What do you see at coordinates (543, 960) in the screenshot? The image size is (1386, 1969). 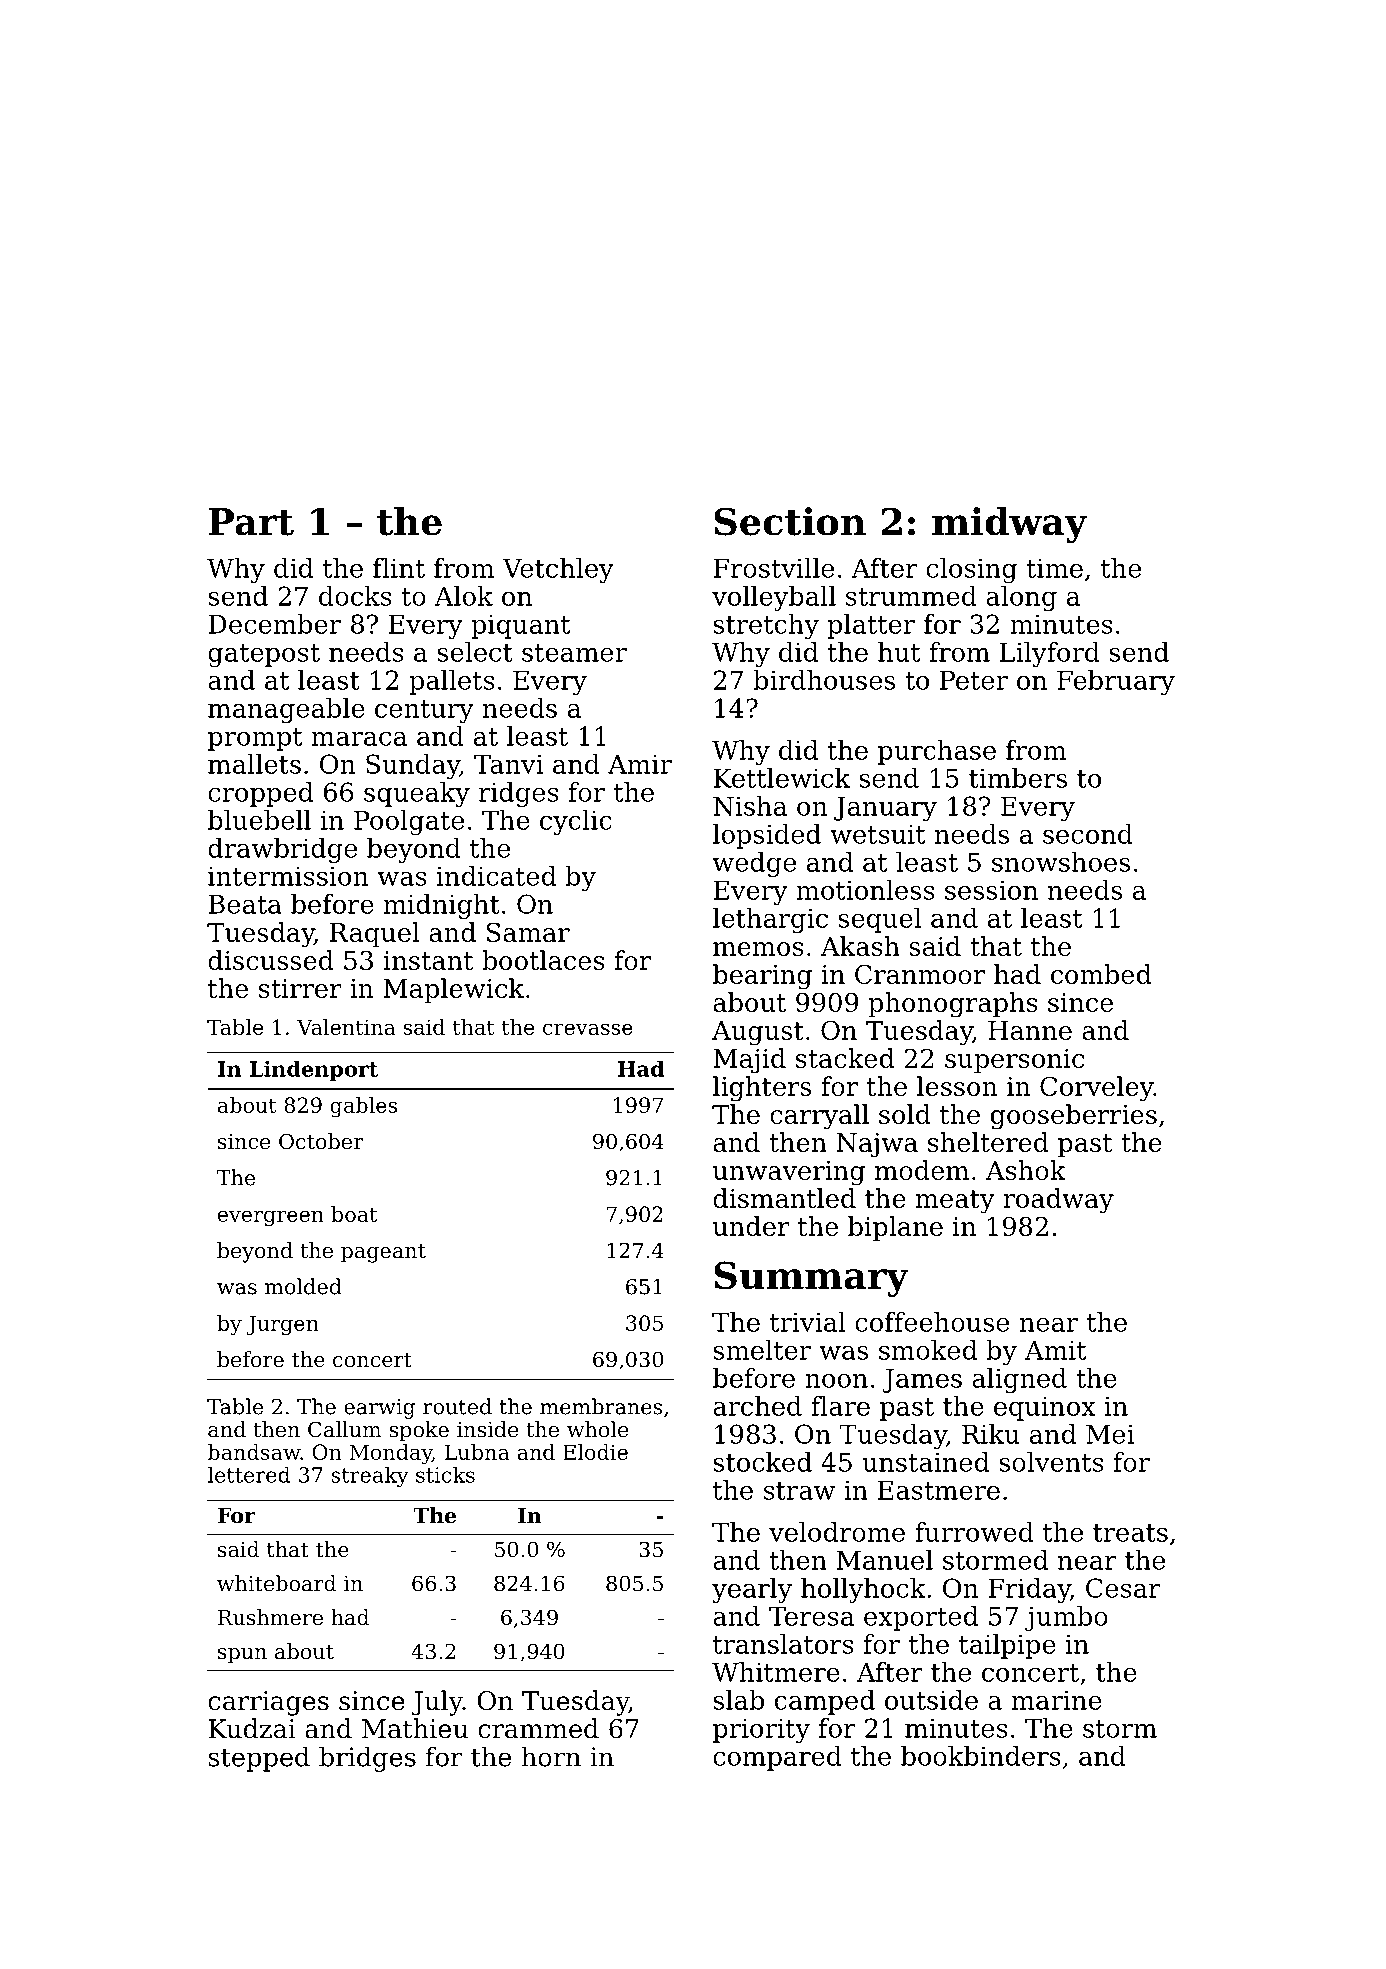 I see `bootlaces` at bounding box center [543, 960].
